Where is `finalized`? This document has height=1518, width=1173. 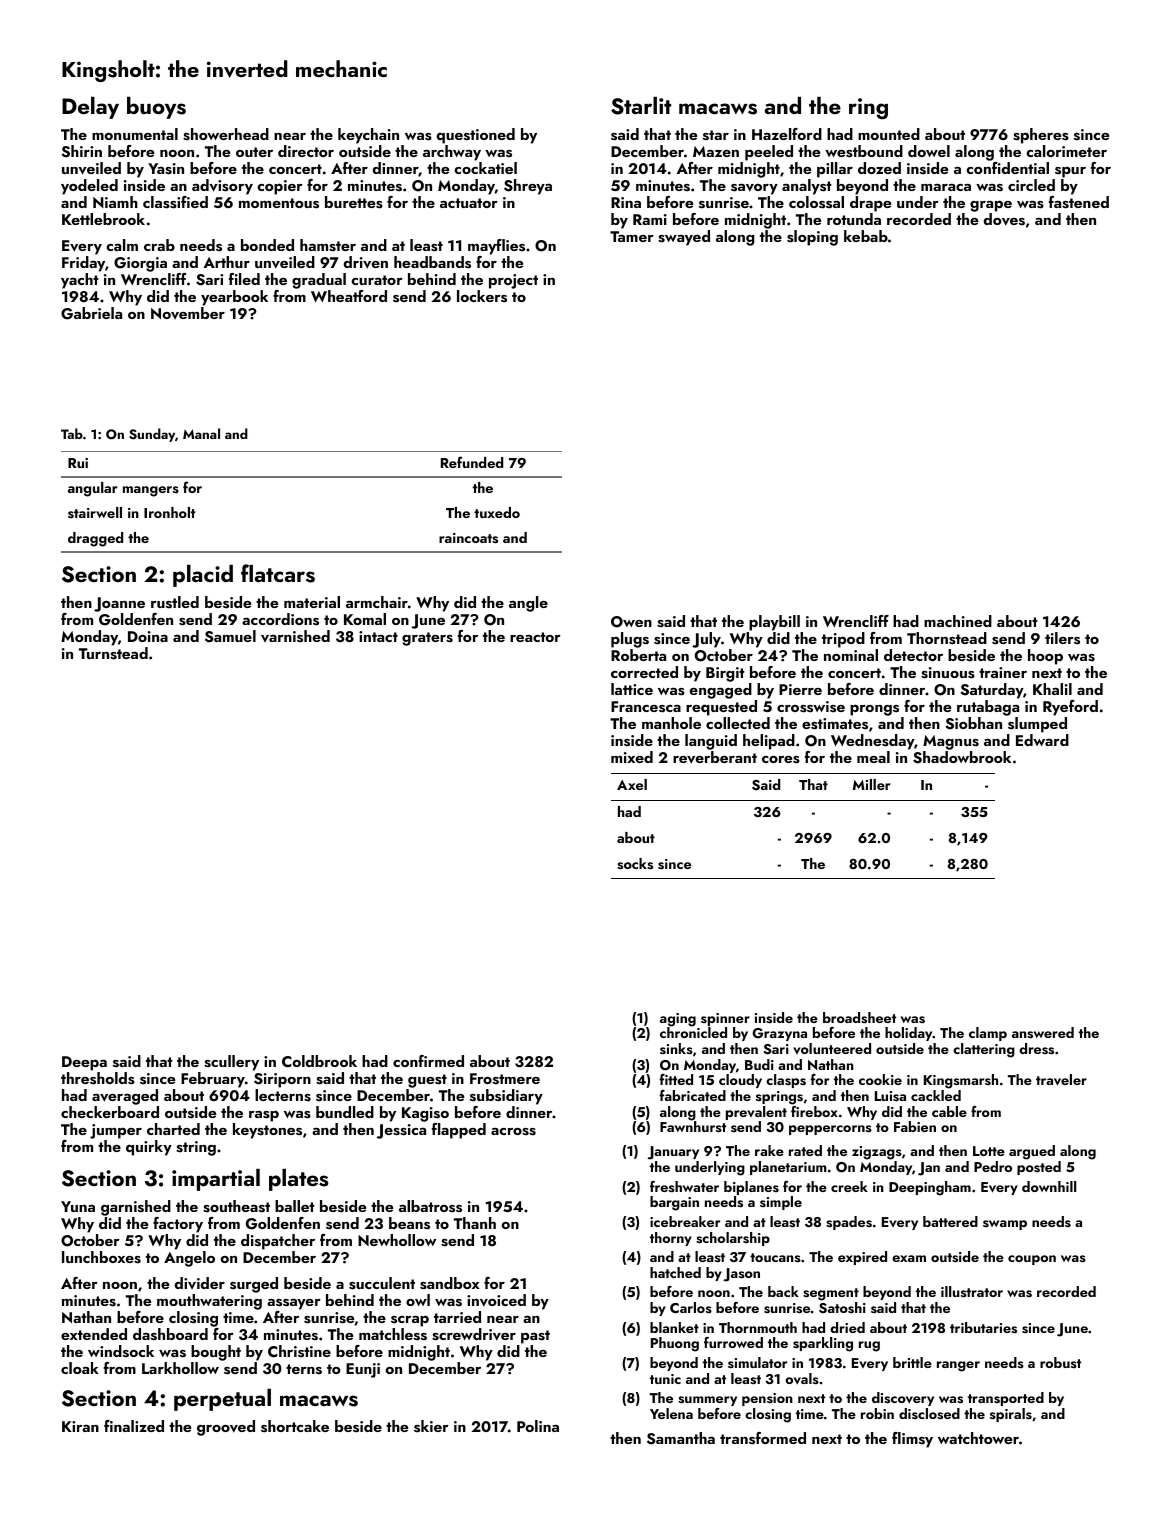 finalized is located at coordinates (134, 1426).
